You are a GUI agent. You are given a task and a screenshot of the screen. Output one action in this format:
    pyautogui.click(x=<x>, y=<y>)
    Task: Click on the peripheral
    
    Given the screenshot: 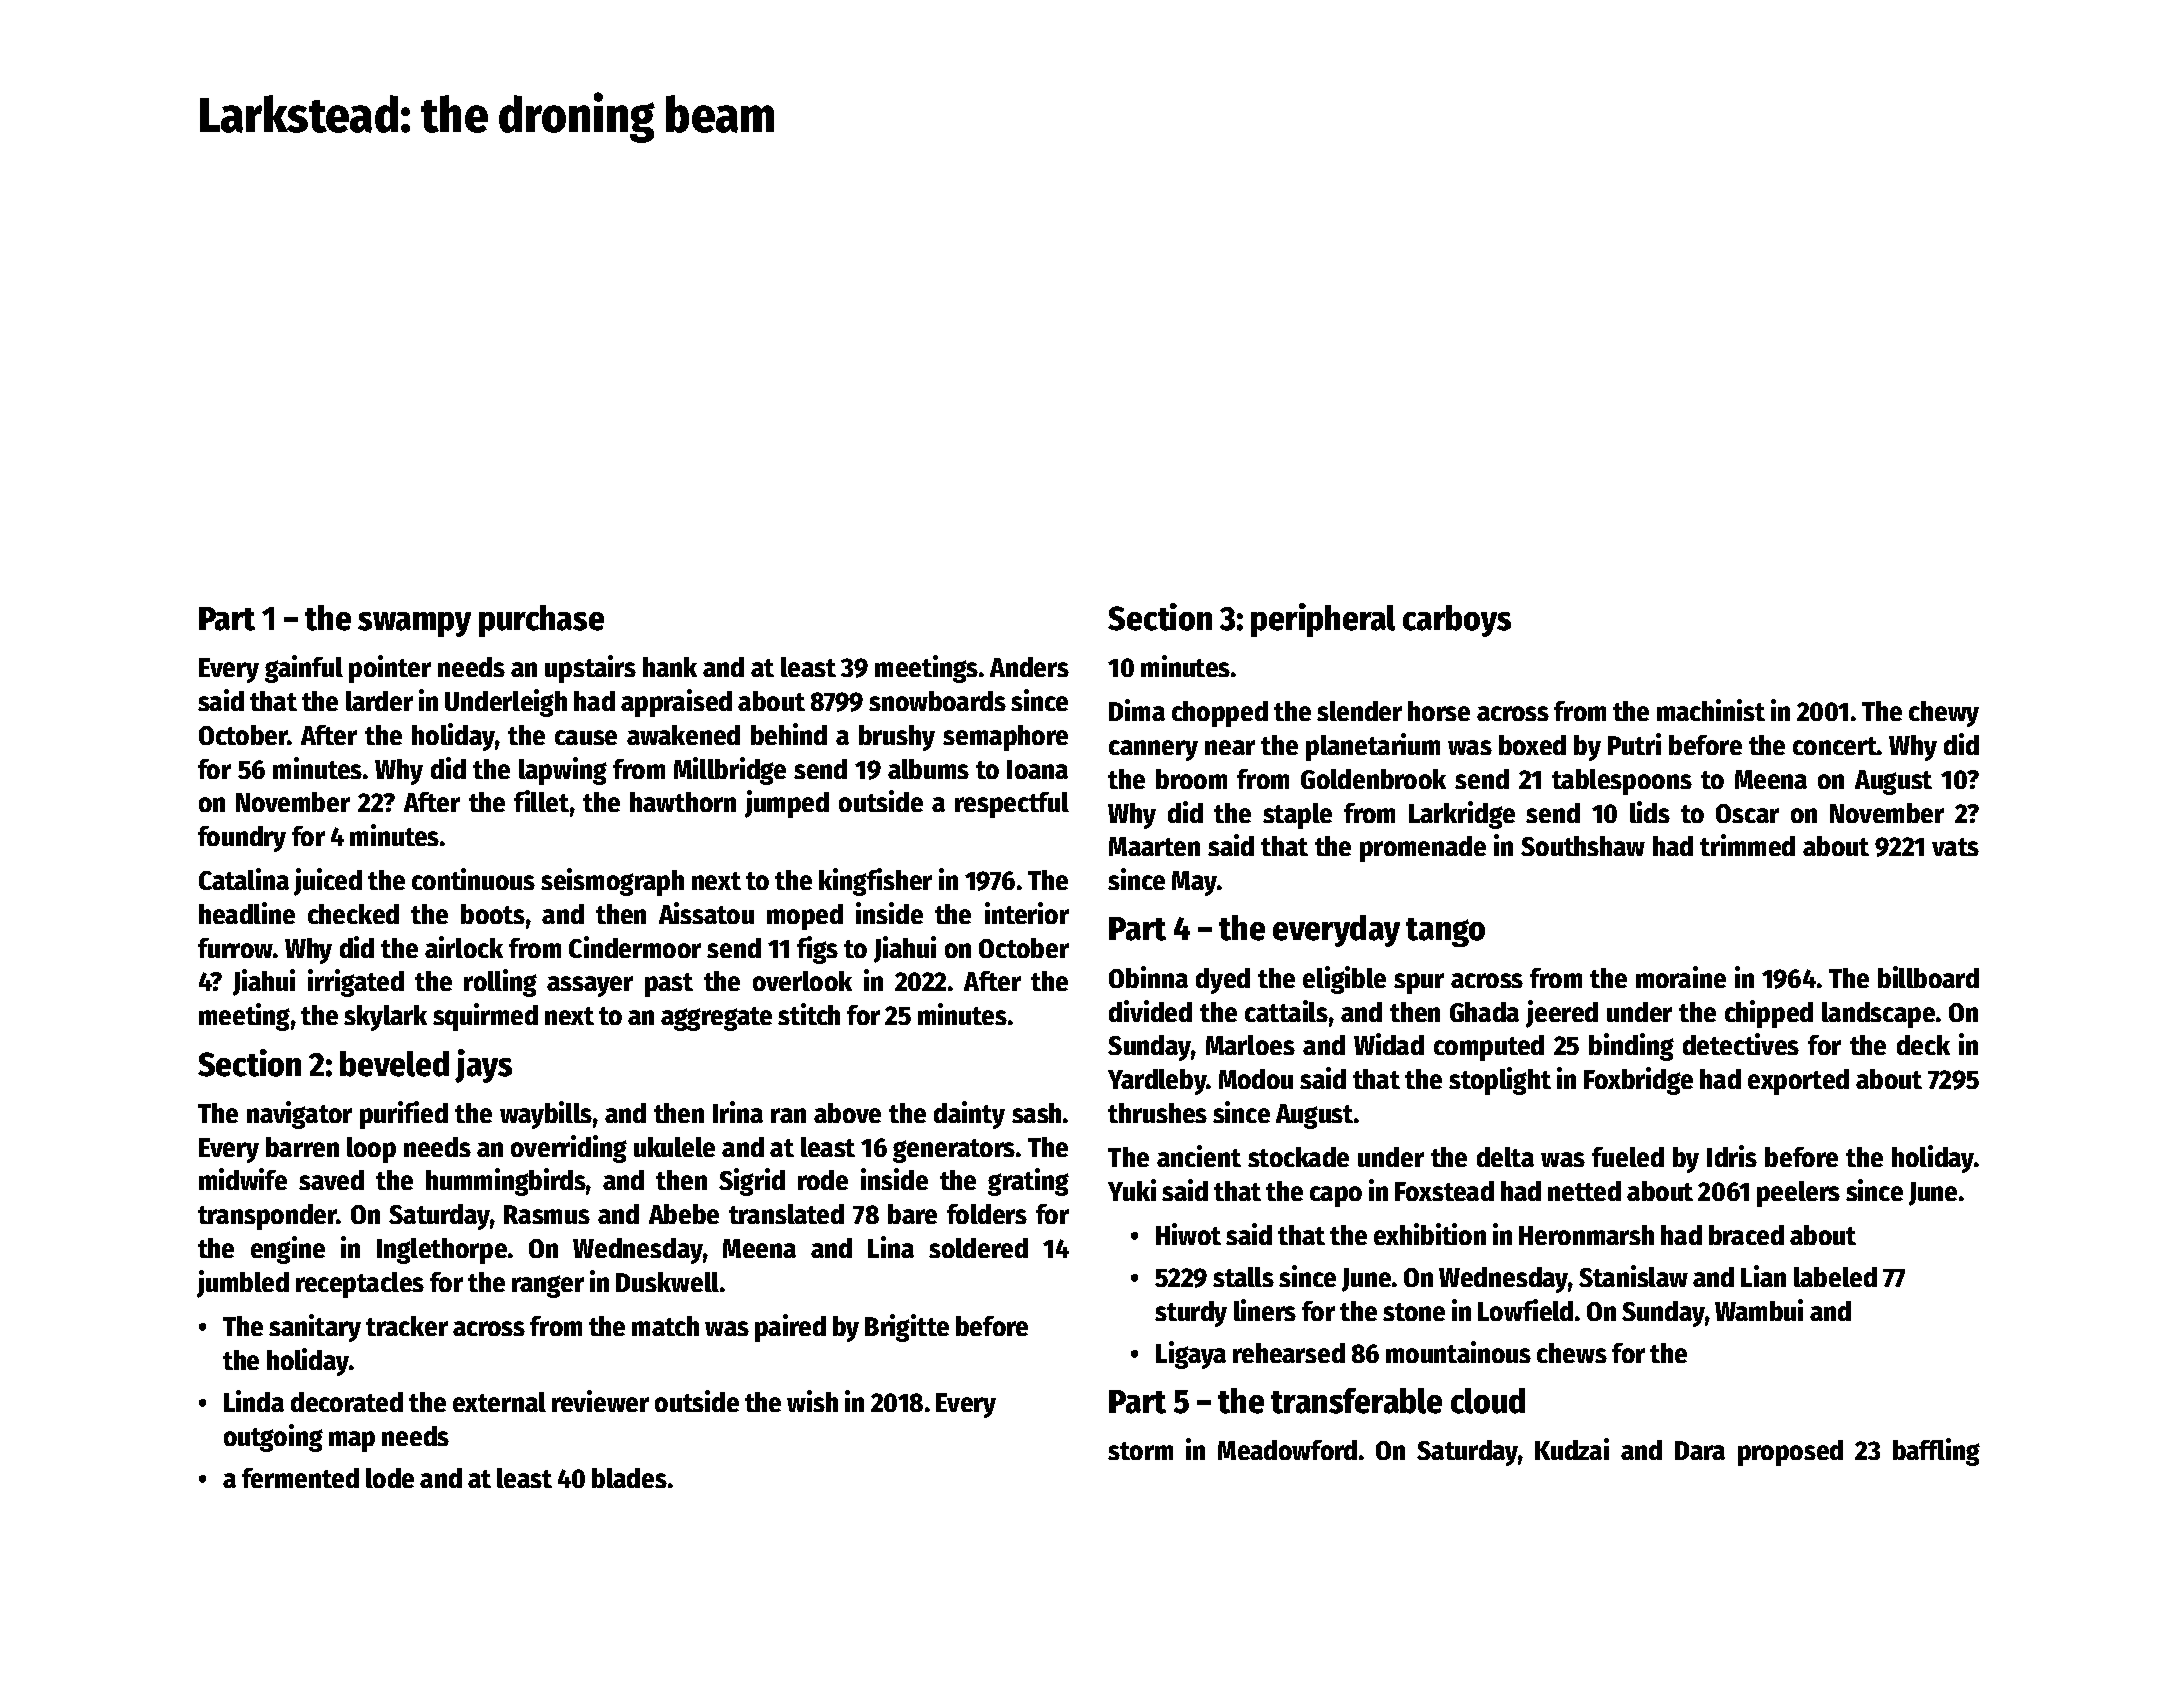 What is the action you would take?
    pyautogui.click(x=1323, y=620)
